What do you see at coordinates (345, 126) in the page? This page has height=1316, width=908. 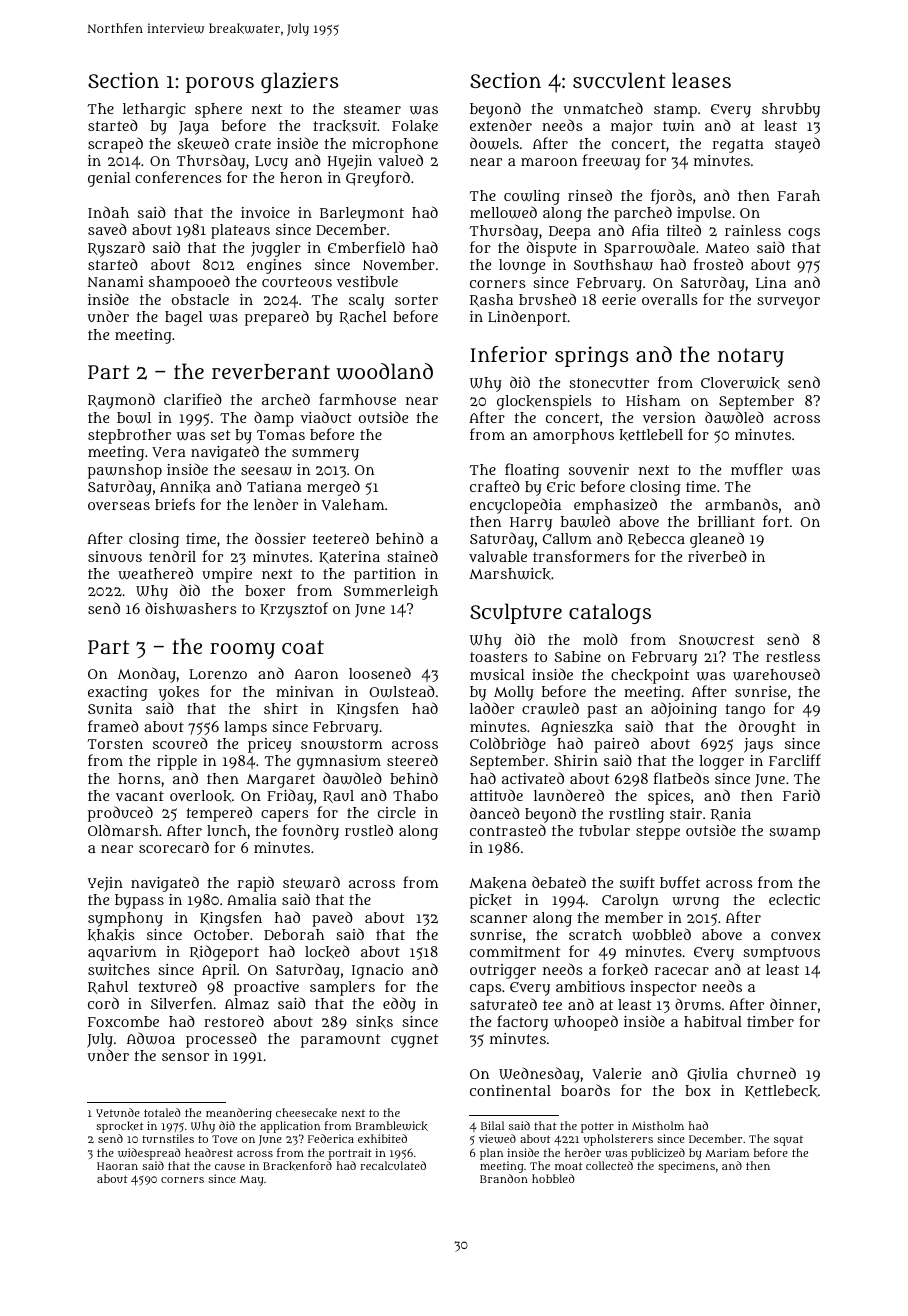 I see `tracksuit` at bounding box center [345, 126].
